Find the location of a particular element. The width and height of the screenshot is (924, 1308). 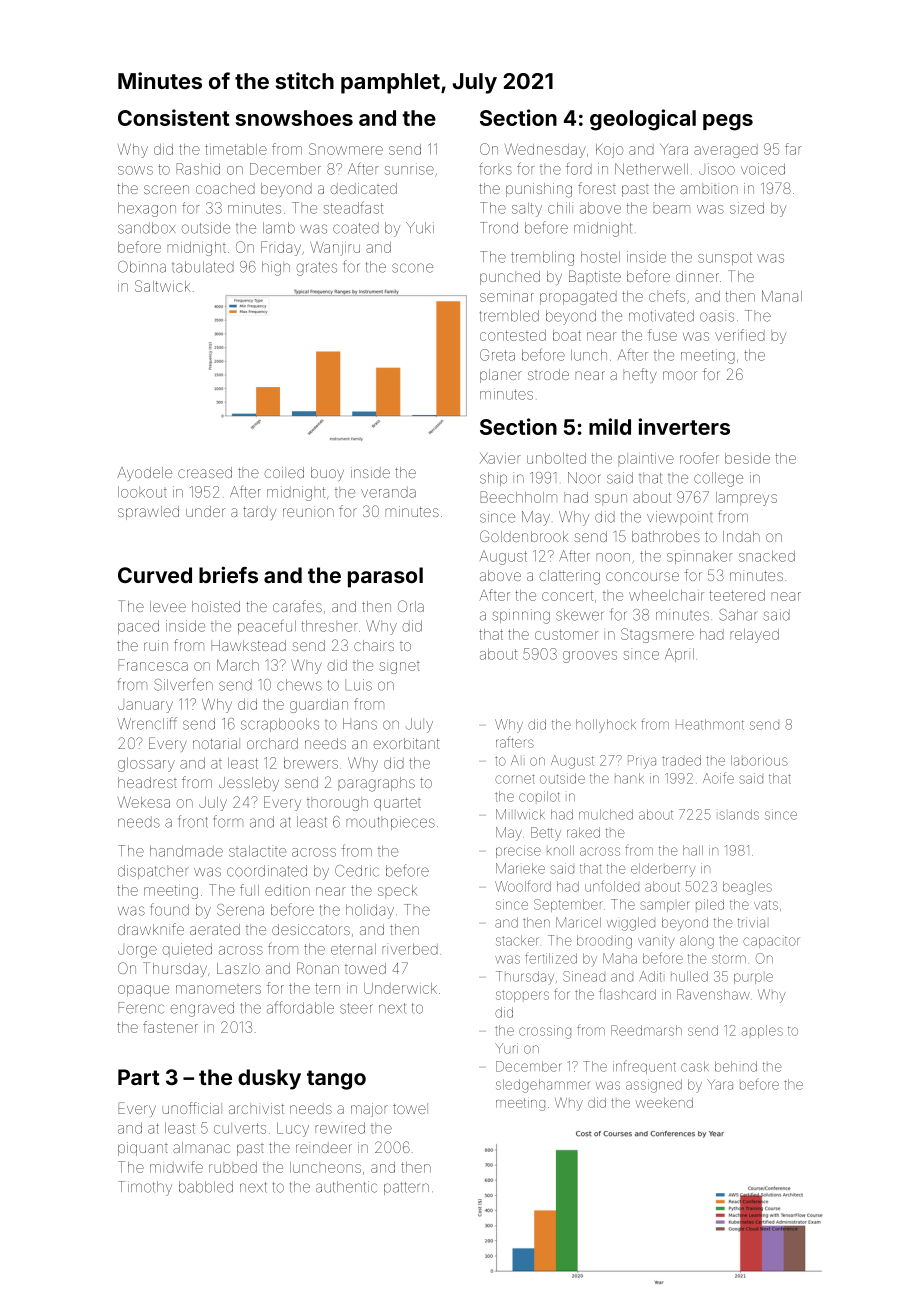

piled is located at coordinates (710, 904).
